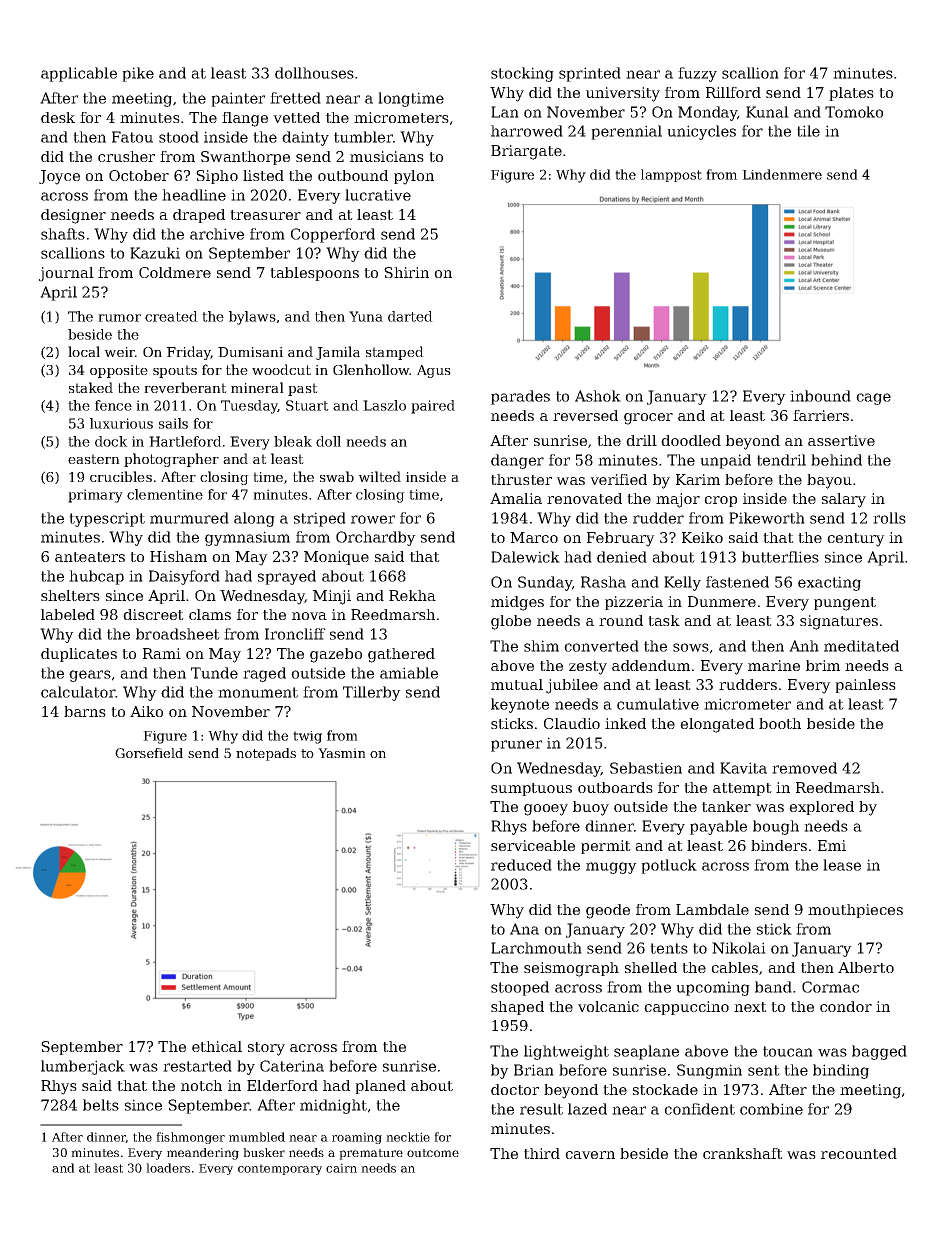 This screenshot has width=952, height=1233. Describe the element at coordinates (517, 1008) in the screenshot. I see `shaped` at that location.
